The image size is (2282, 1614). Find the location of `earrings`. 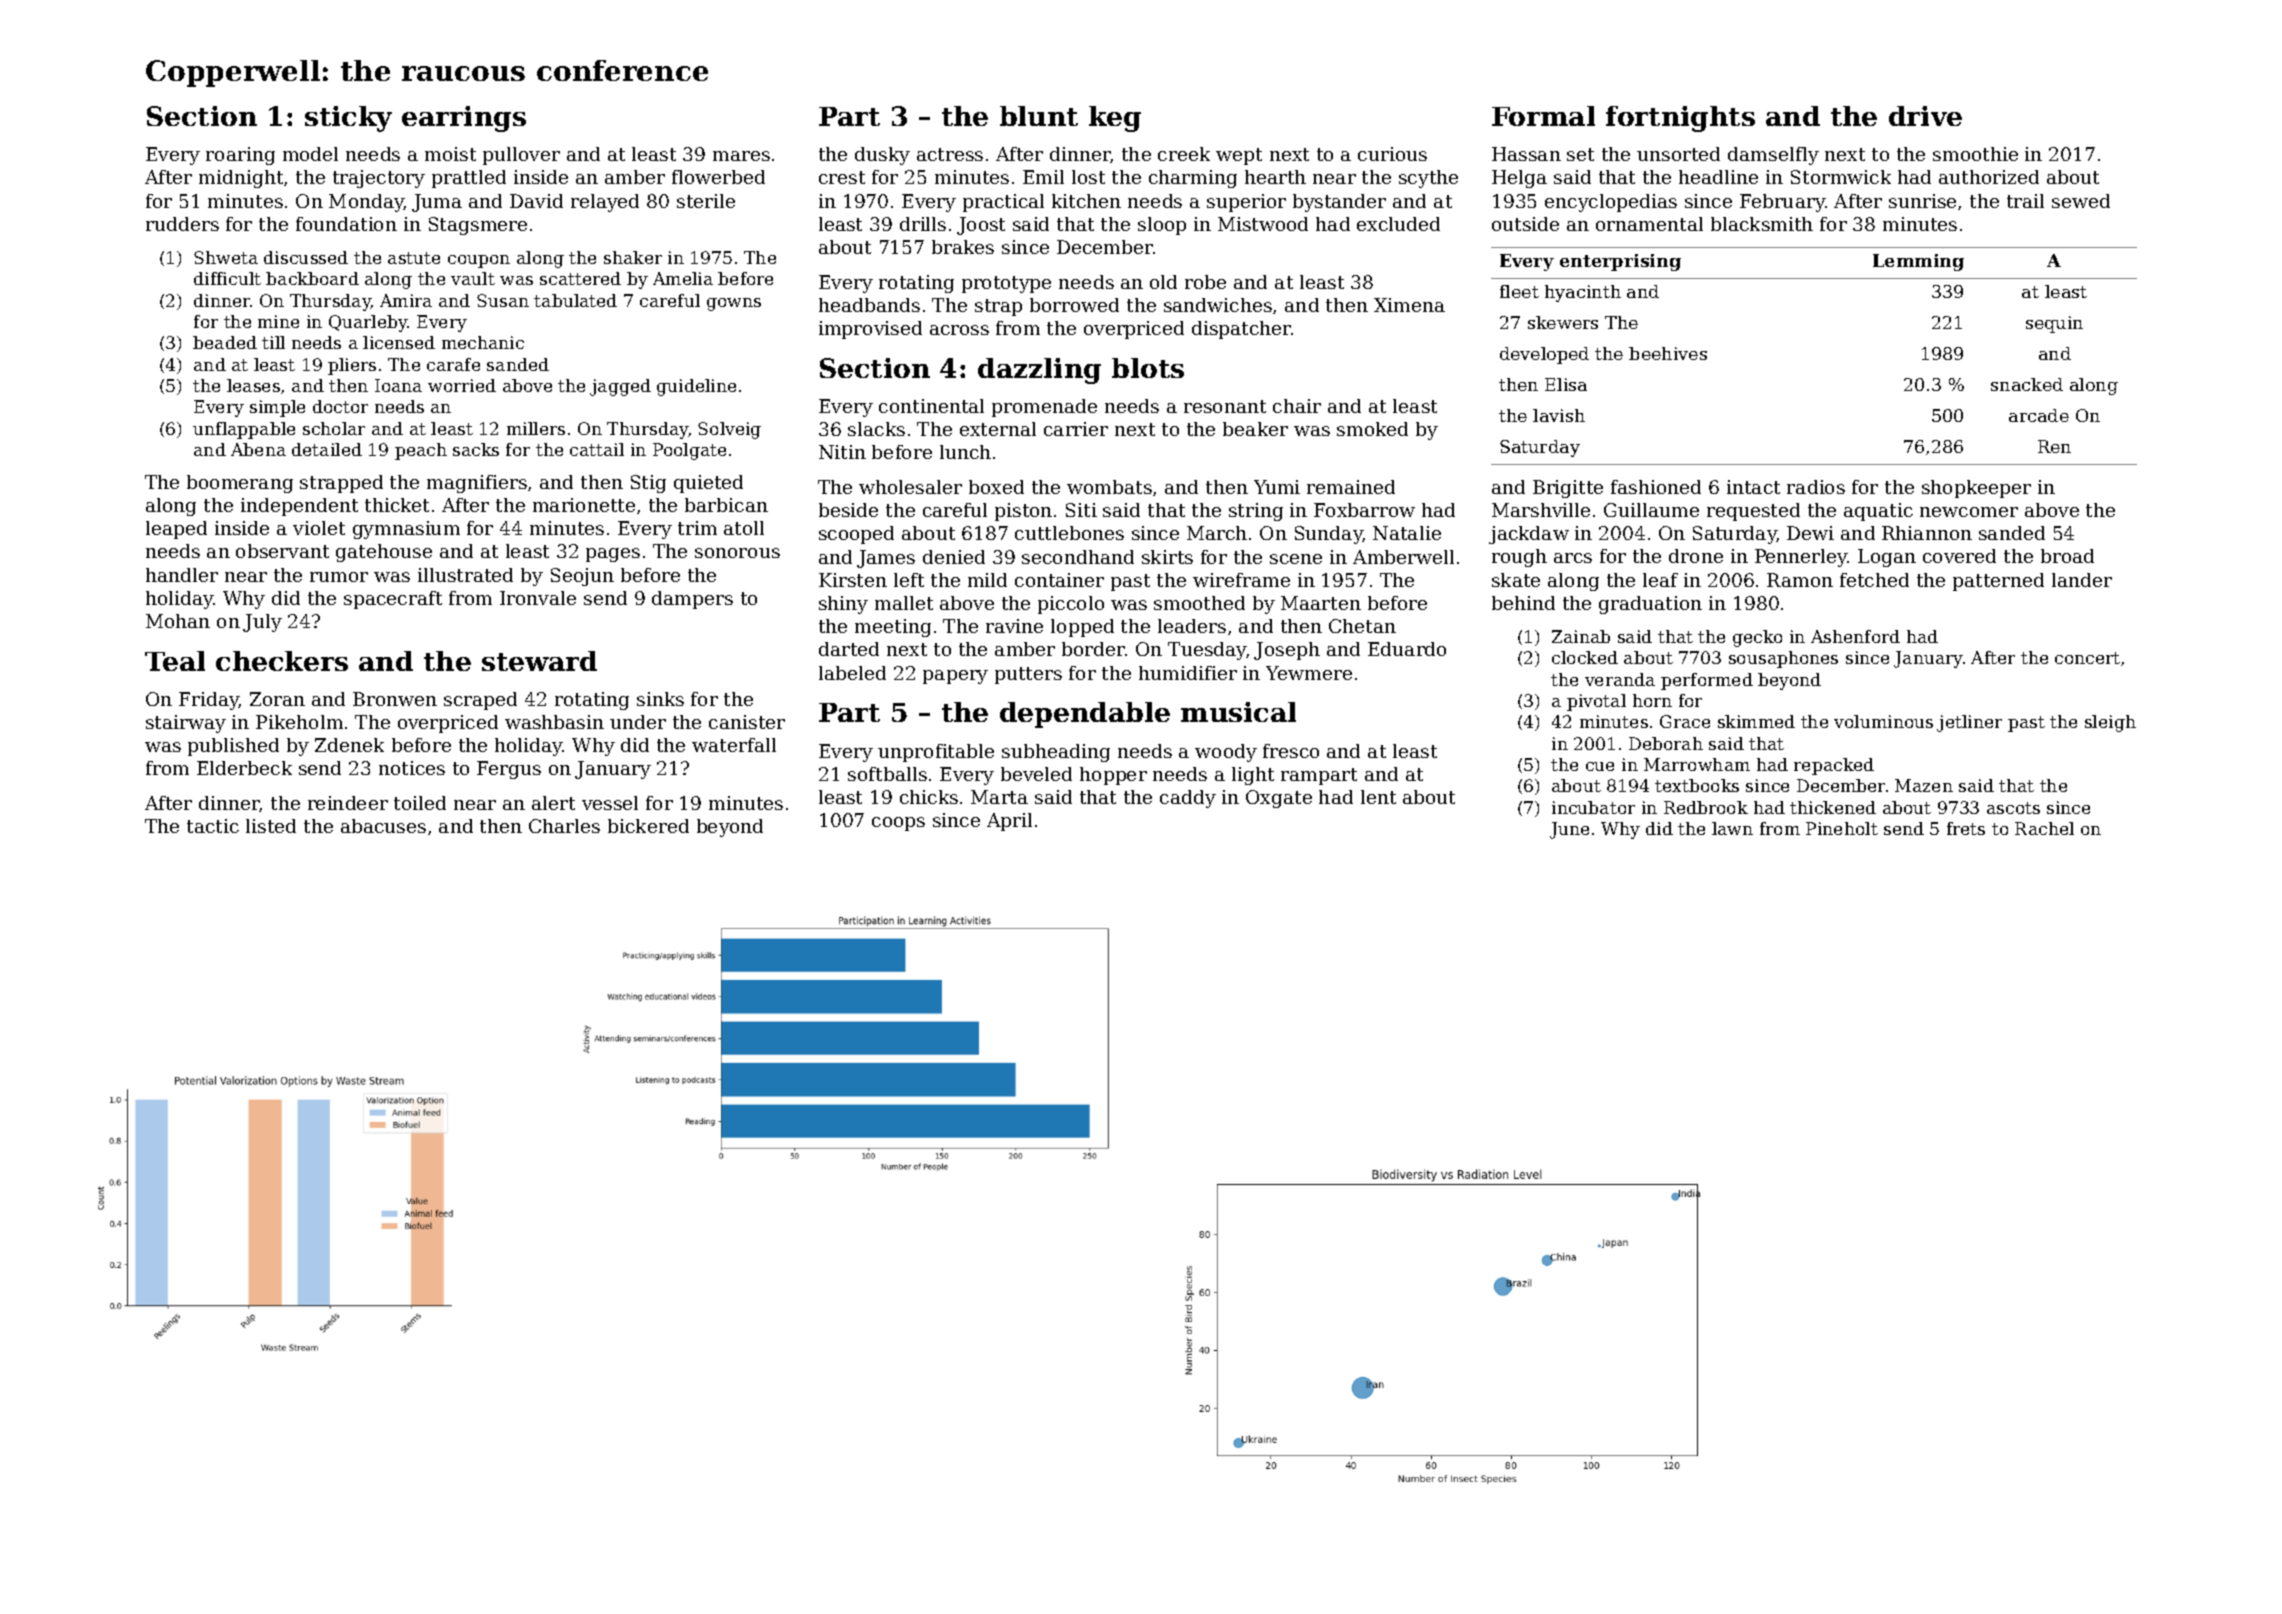

earrings is located at coordinates (464, 119).
